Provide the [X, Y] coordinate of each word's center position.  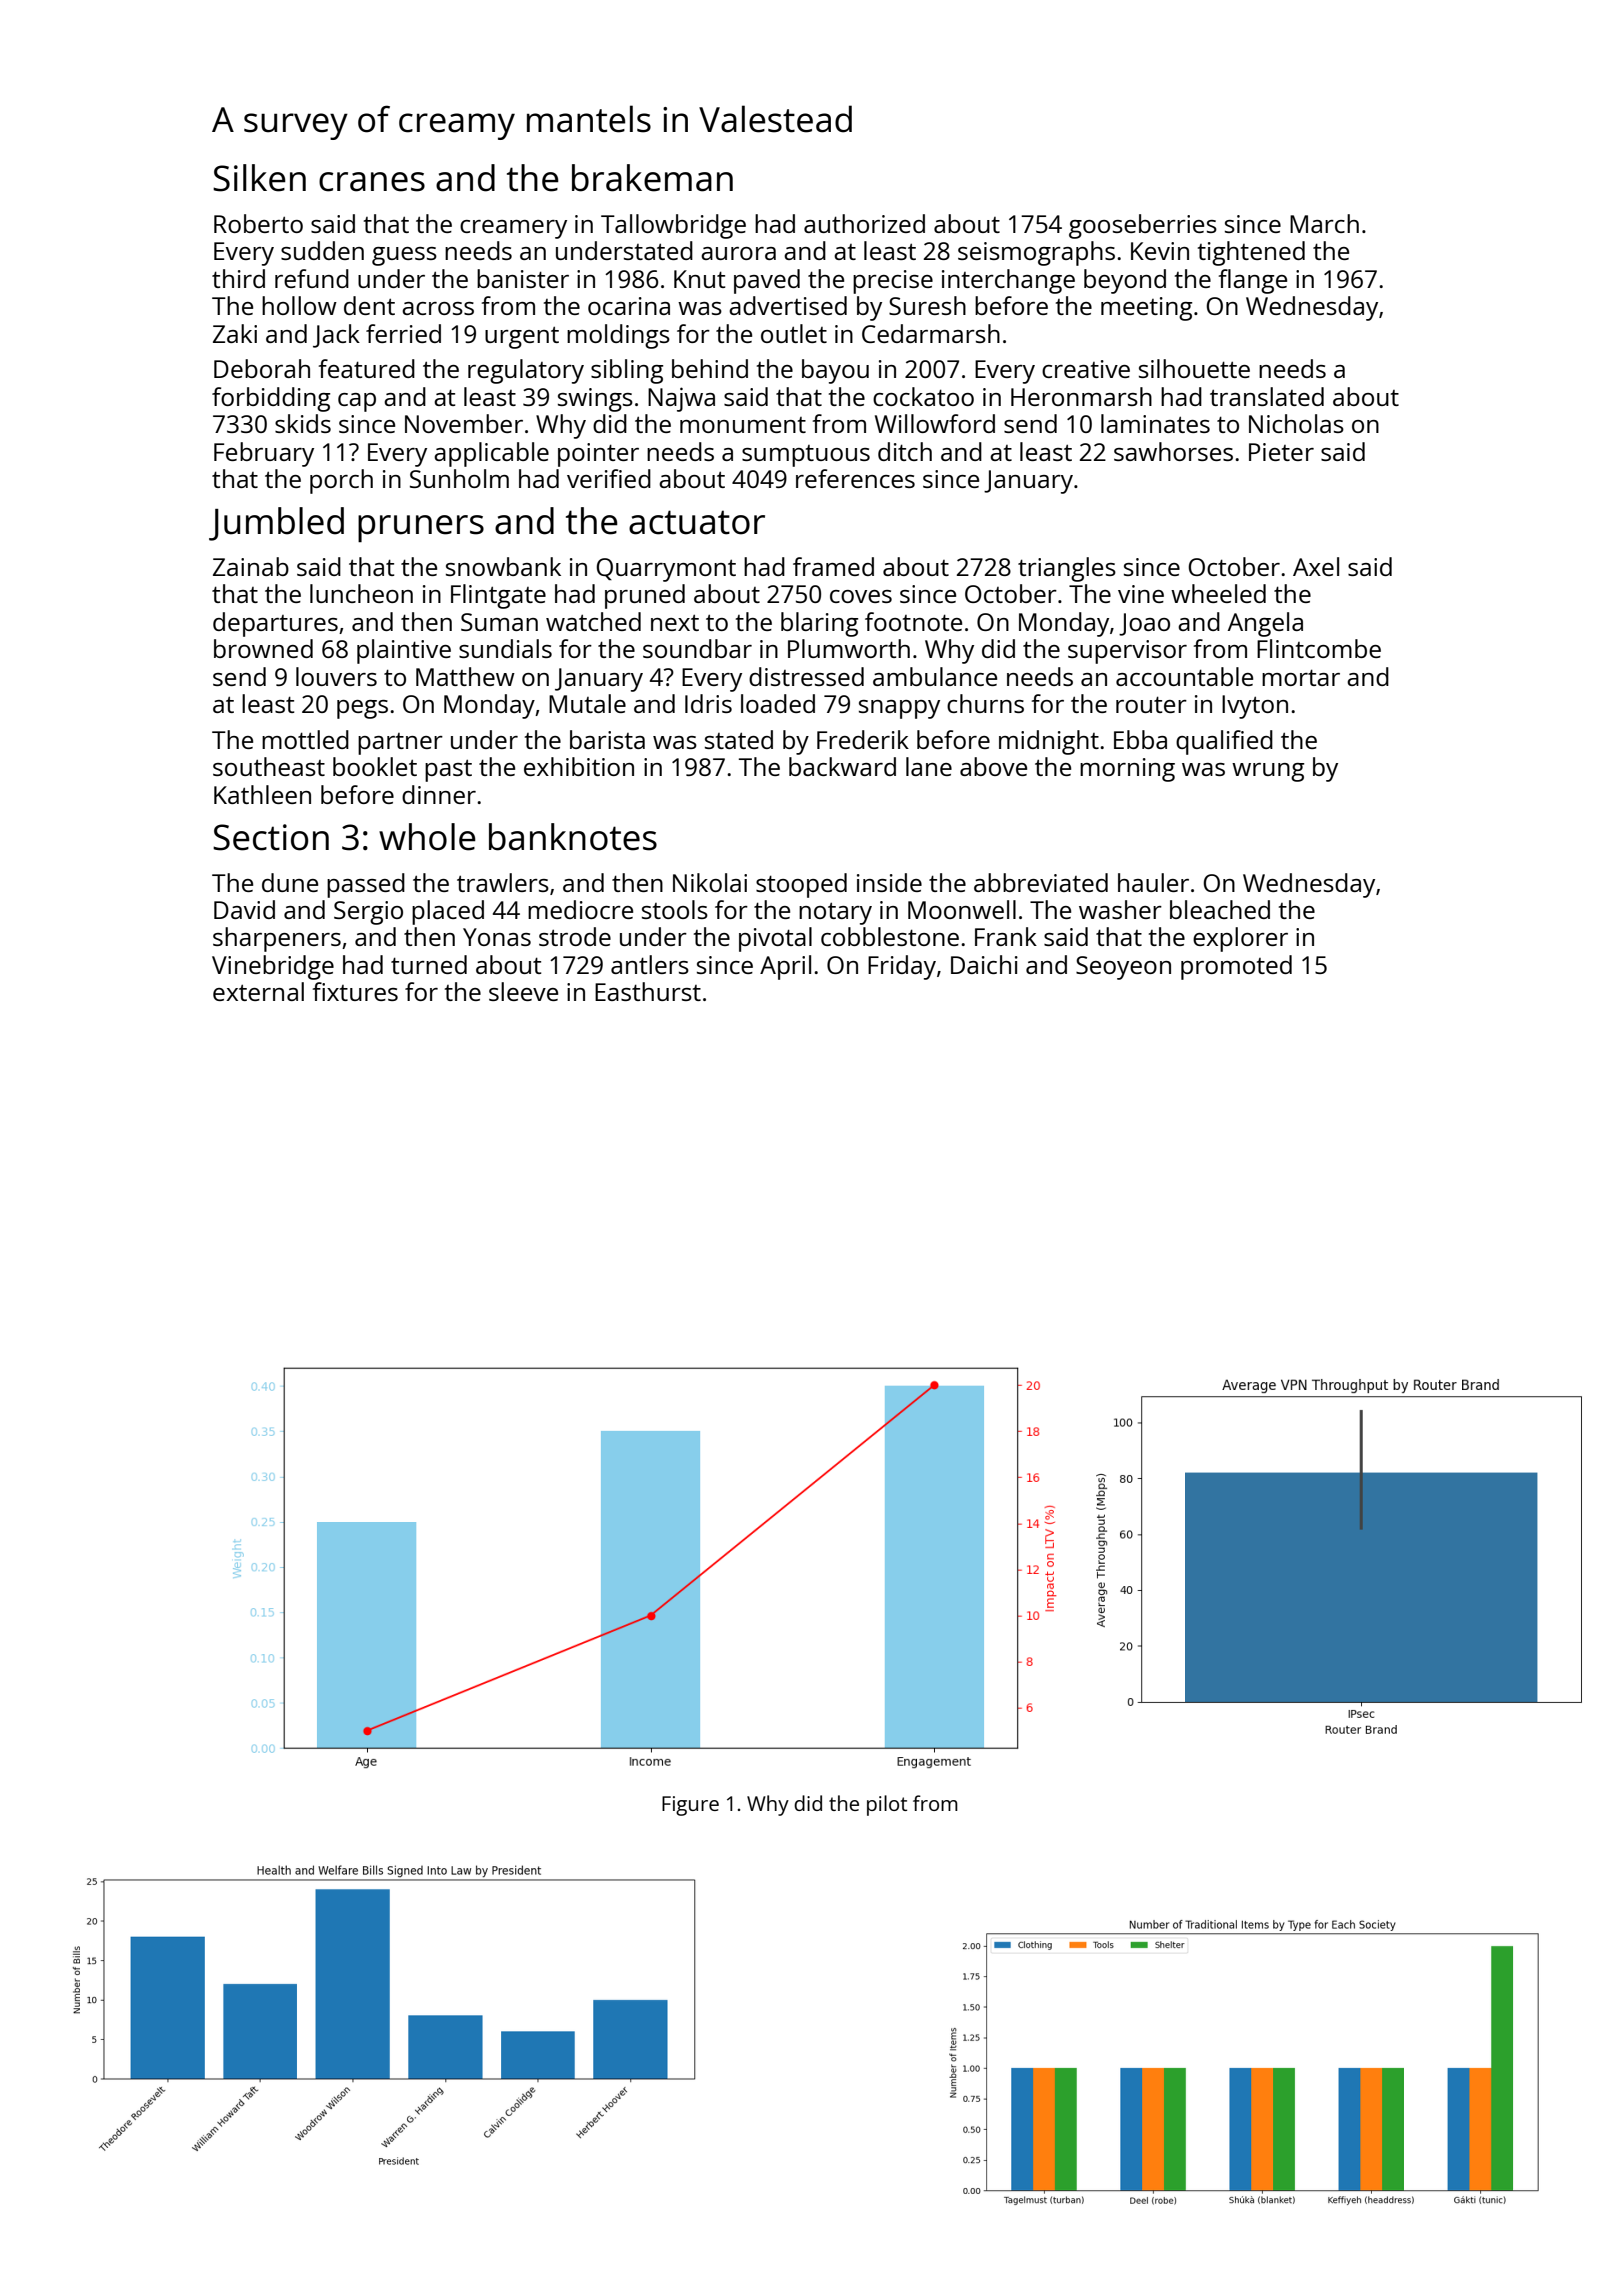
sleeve [523, 991]
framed [833, 566]
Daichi [984, 964]
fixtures [355, 991]
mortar [1301, 677]
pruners [421, 528]
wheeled [1218, 593]
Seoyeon [1123, 968]
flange [1253, 281]
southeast [269, 766]
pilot [887, 1805]
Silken [259, 178]
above [993, 766]
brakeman [652, 178]
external [258, 991]
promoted [1236, 967]
